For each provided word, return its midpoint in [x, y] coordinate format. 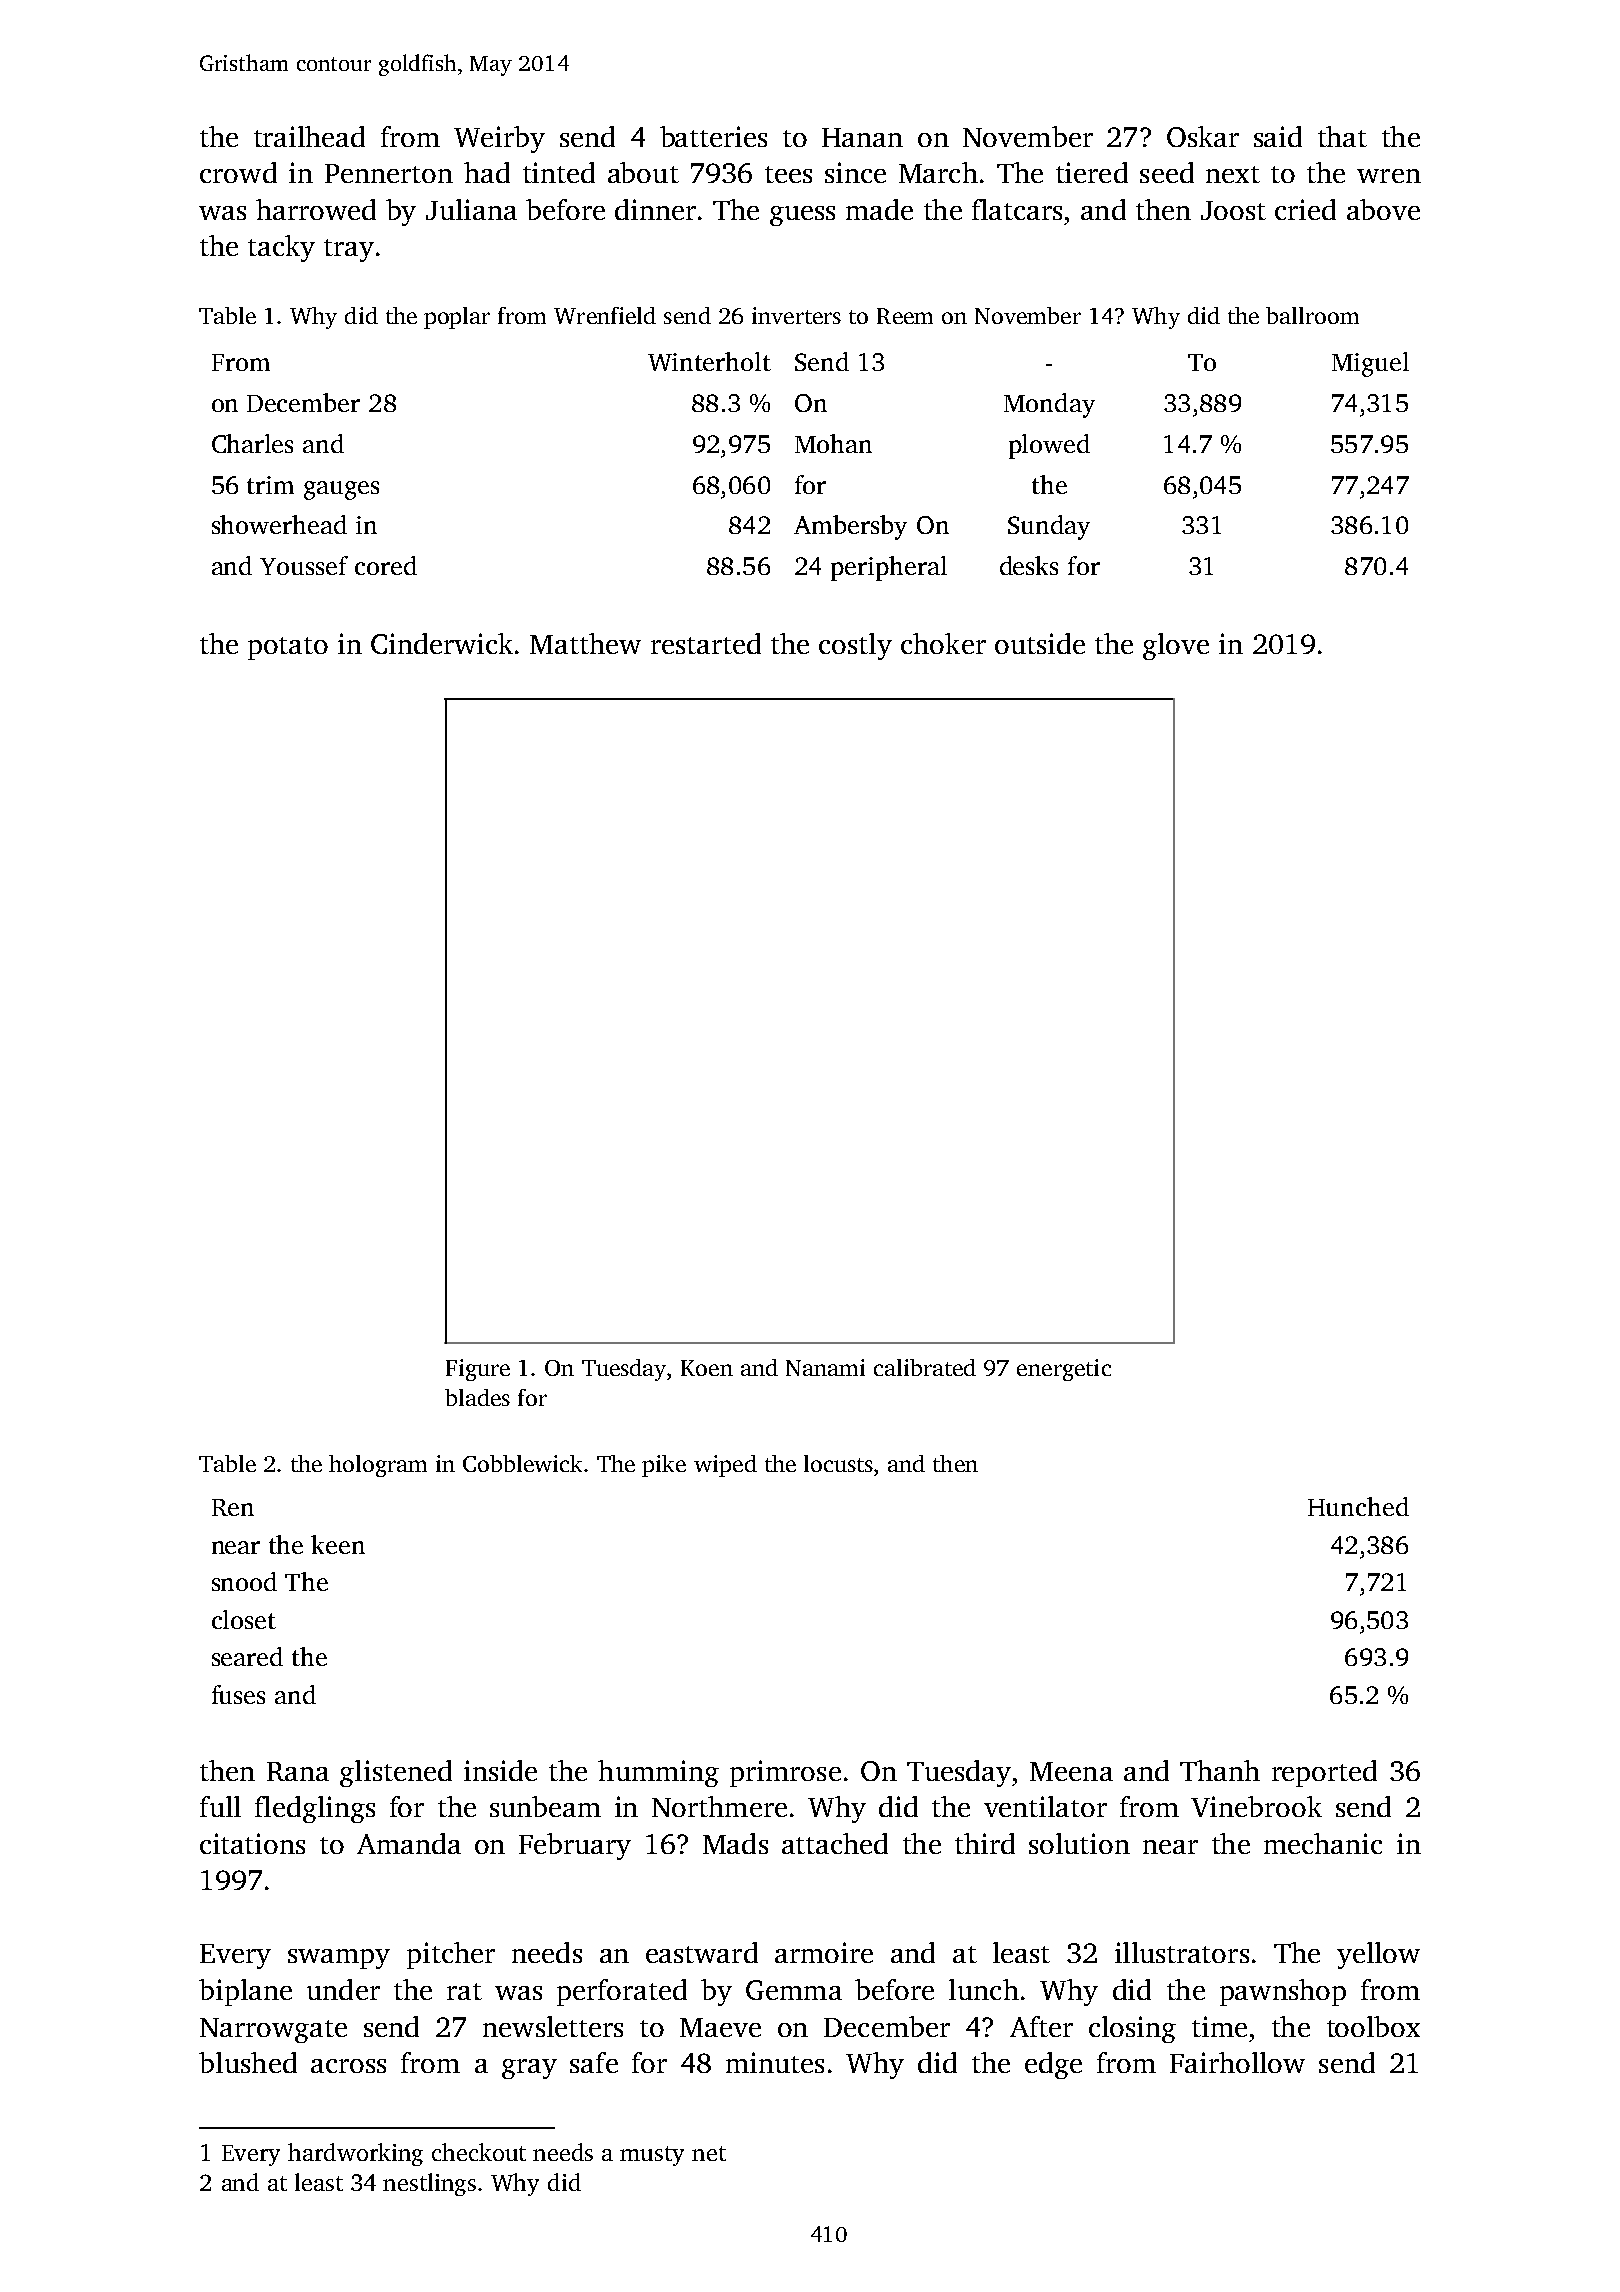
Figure [478, 1370]
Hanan [862, 137]
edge [1053, 2065]
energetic [1064, 1370]
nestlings [429, 2184]
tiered [1092, 172]
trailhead [309, 136]
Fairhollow [1237, 2062]
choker [943, 643]
